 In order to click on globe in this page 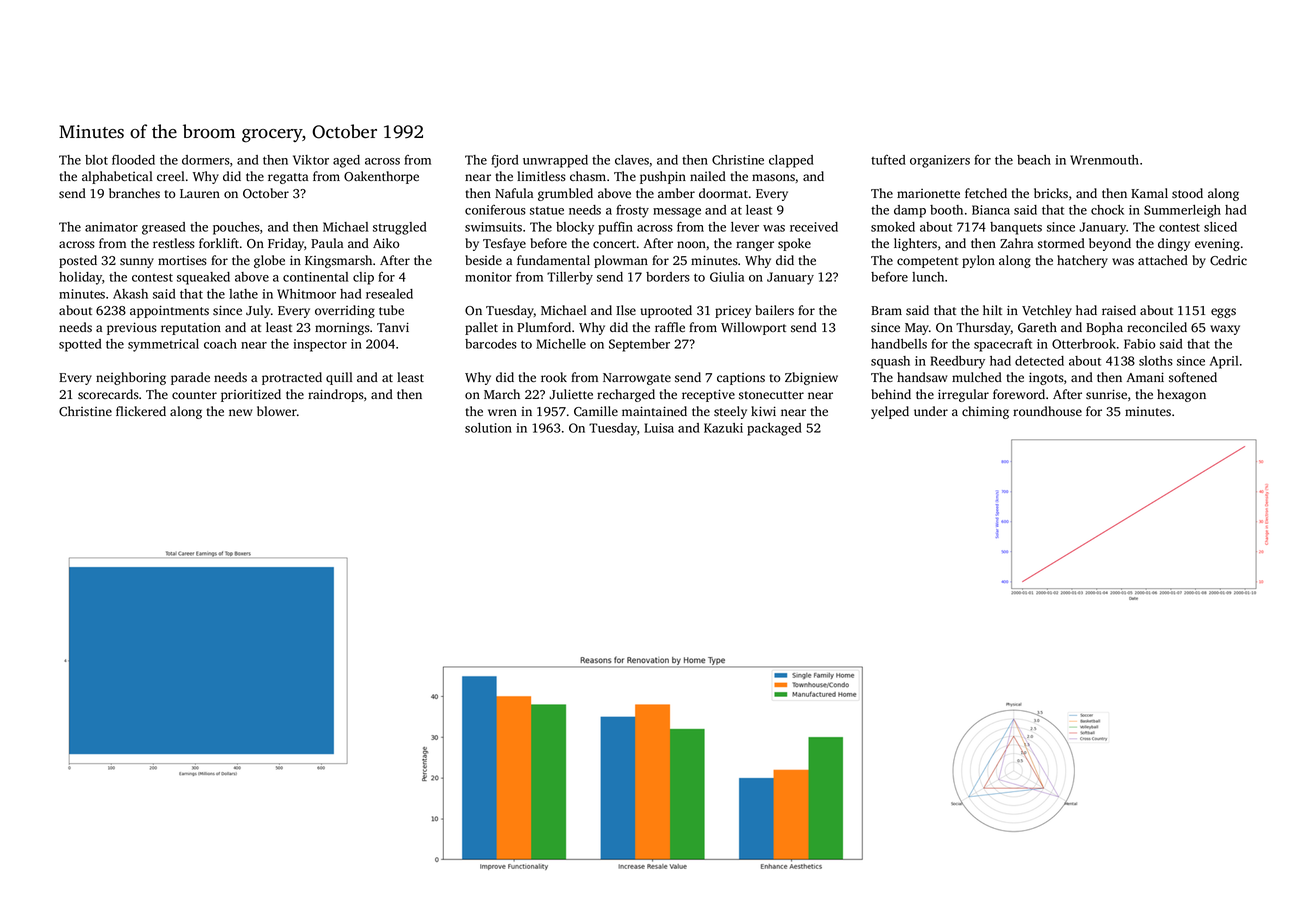, I will do `click(269, 261)`.
